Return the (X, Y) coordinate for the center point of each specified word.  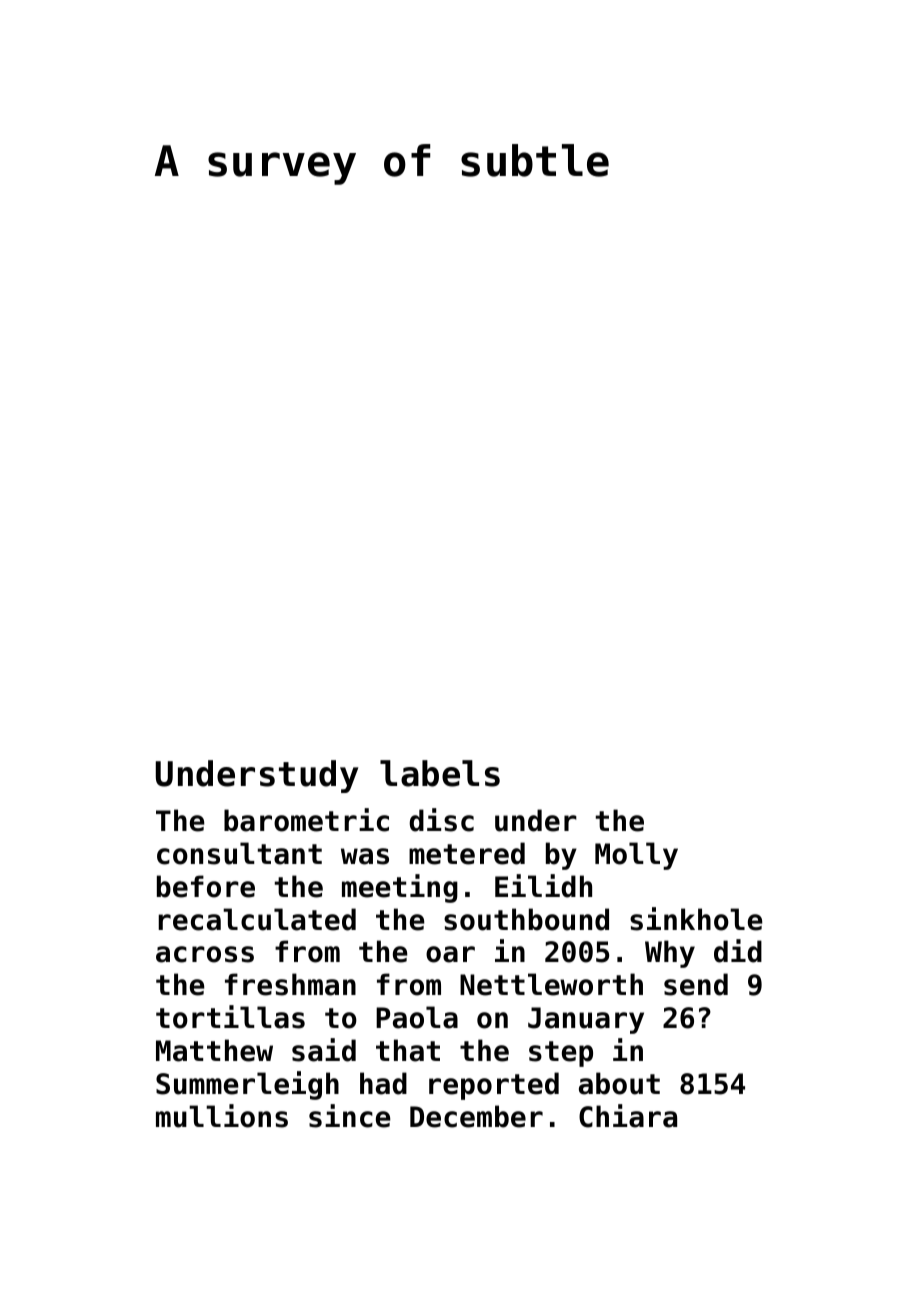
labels (440, 773)
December (476, 1116)
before (206, 886)
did (738, 951)
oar (450, 954)
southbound (526, 919)
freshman (290, 984)
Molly (636, 856)
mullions (222, 1116)
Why (670, 954)
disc (441, 820)
